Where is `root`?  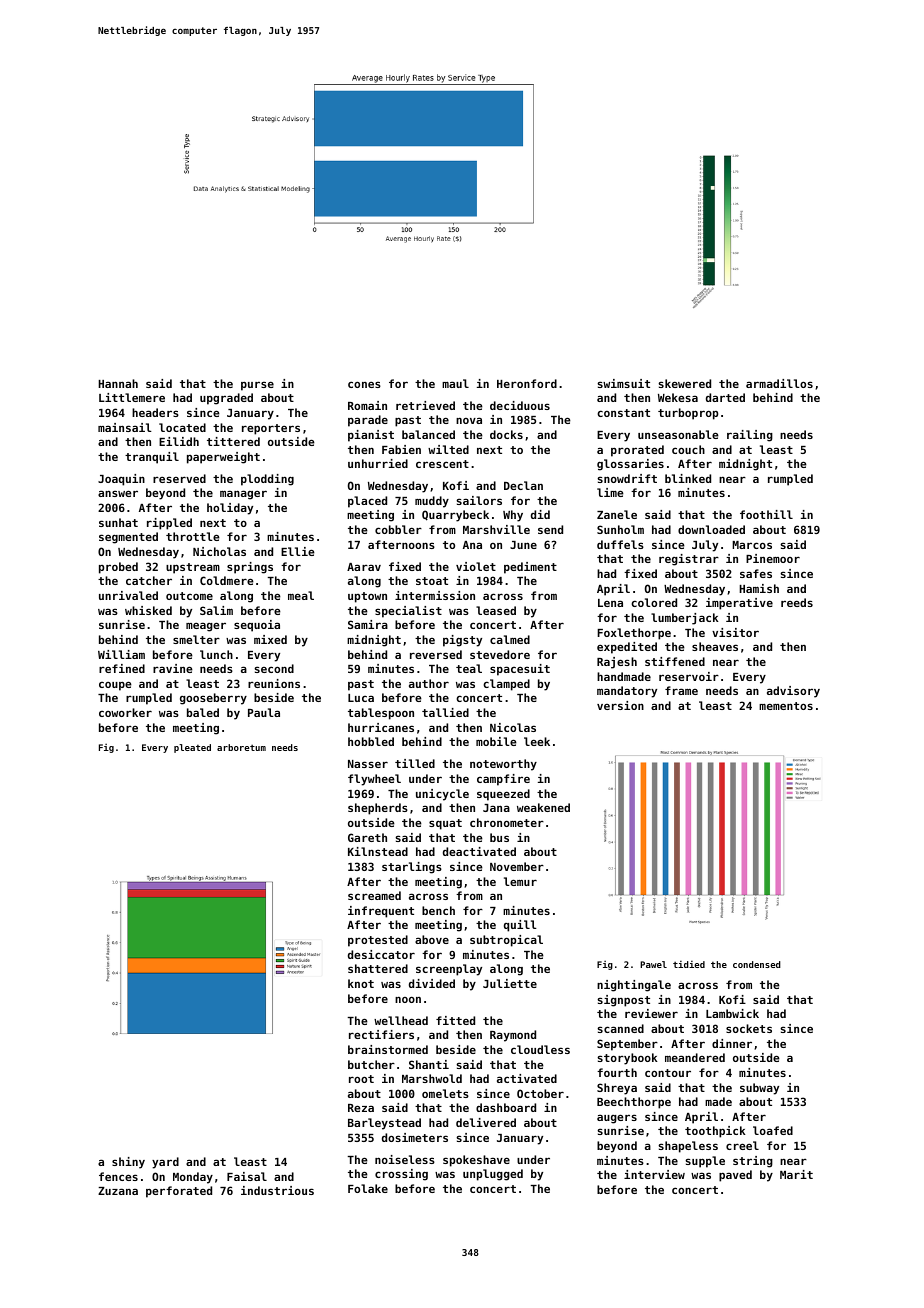 root is located at coordinates (361, 1079).
